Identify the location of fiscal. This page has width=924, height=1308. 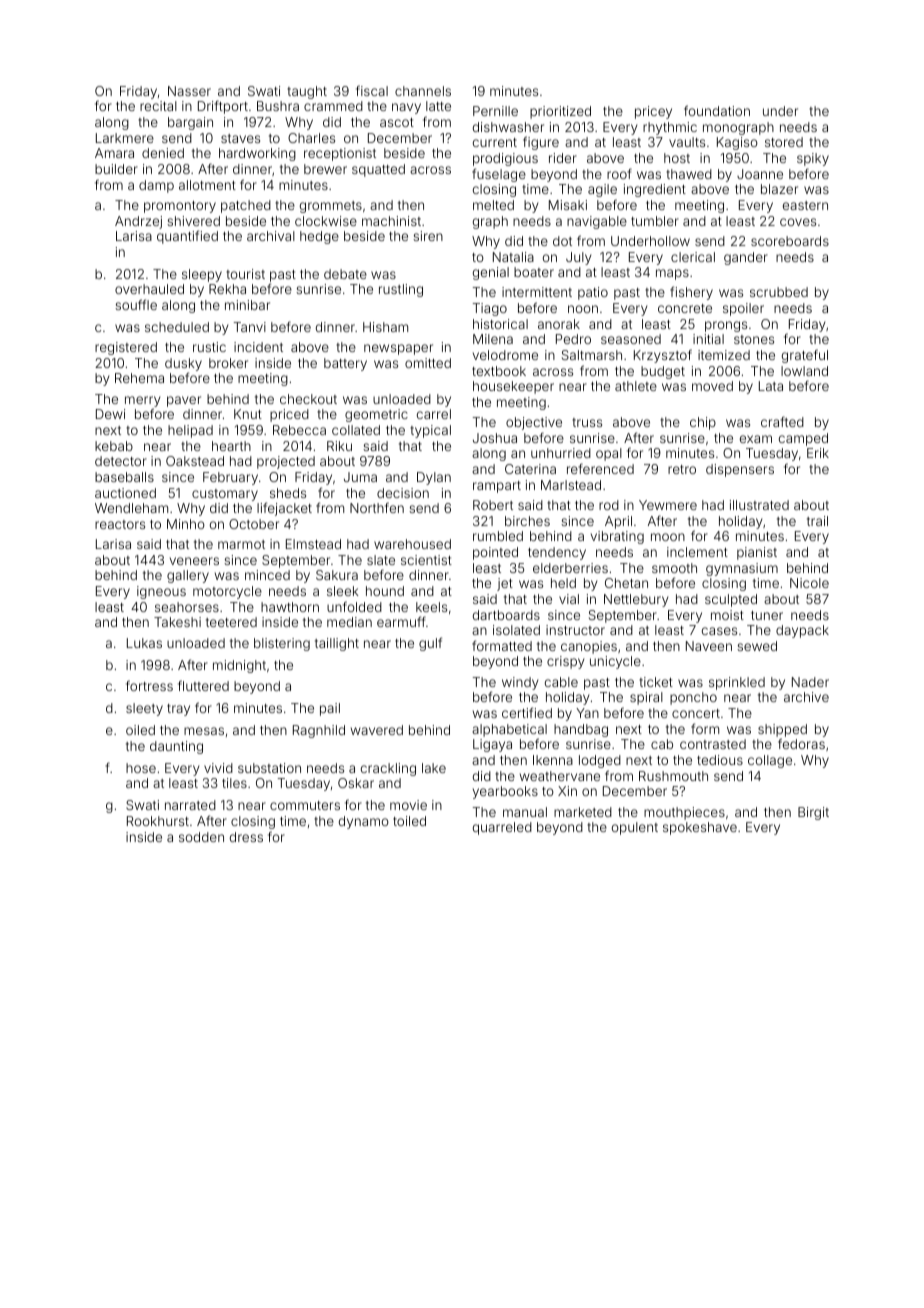
(372, 90).
